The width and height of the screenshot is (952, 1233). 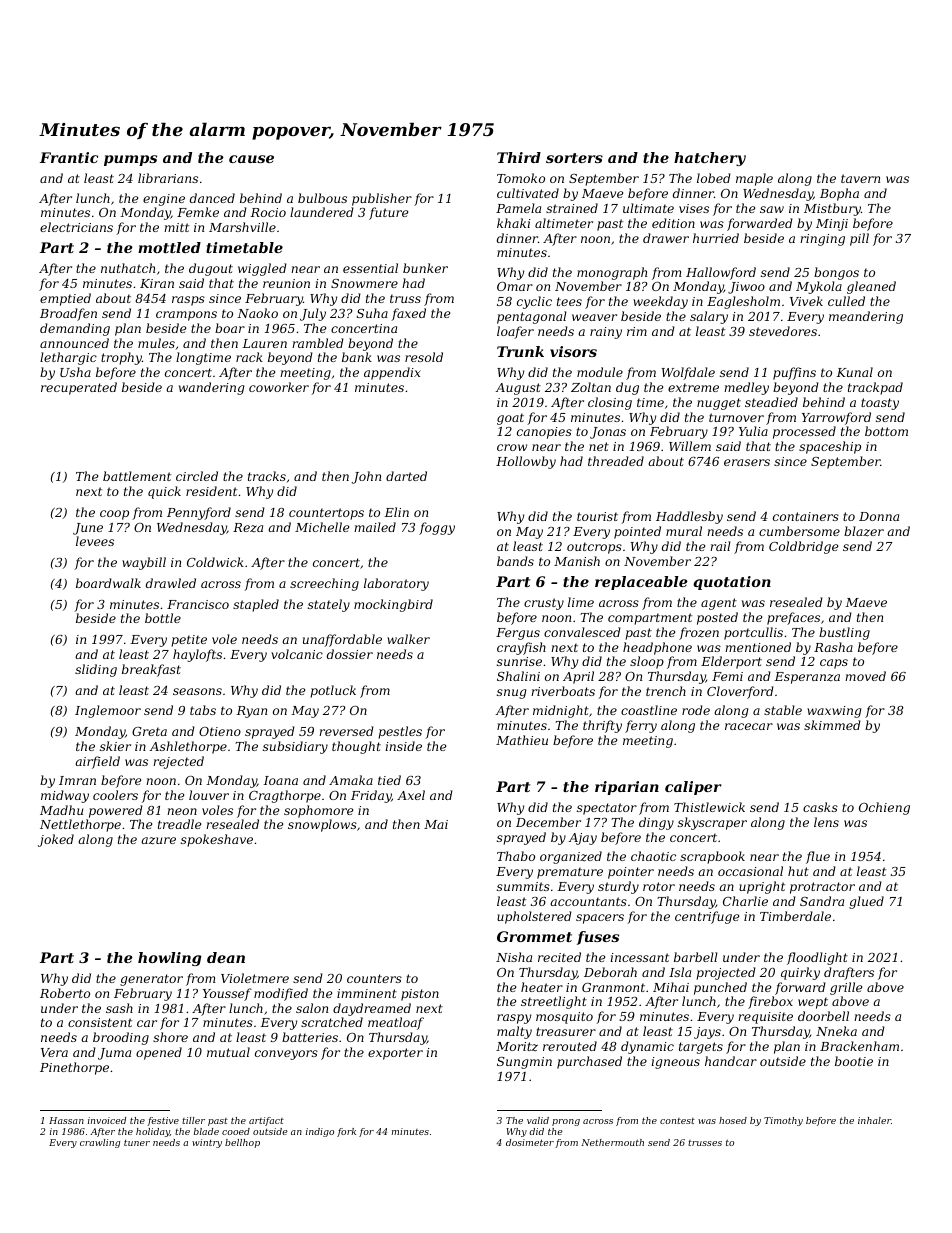 What do you see at coordinates (530, 1142) in the screenshot?
I see `dosimeter` at bounding box center [530, 1142].
